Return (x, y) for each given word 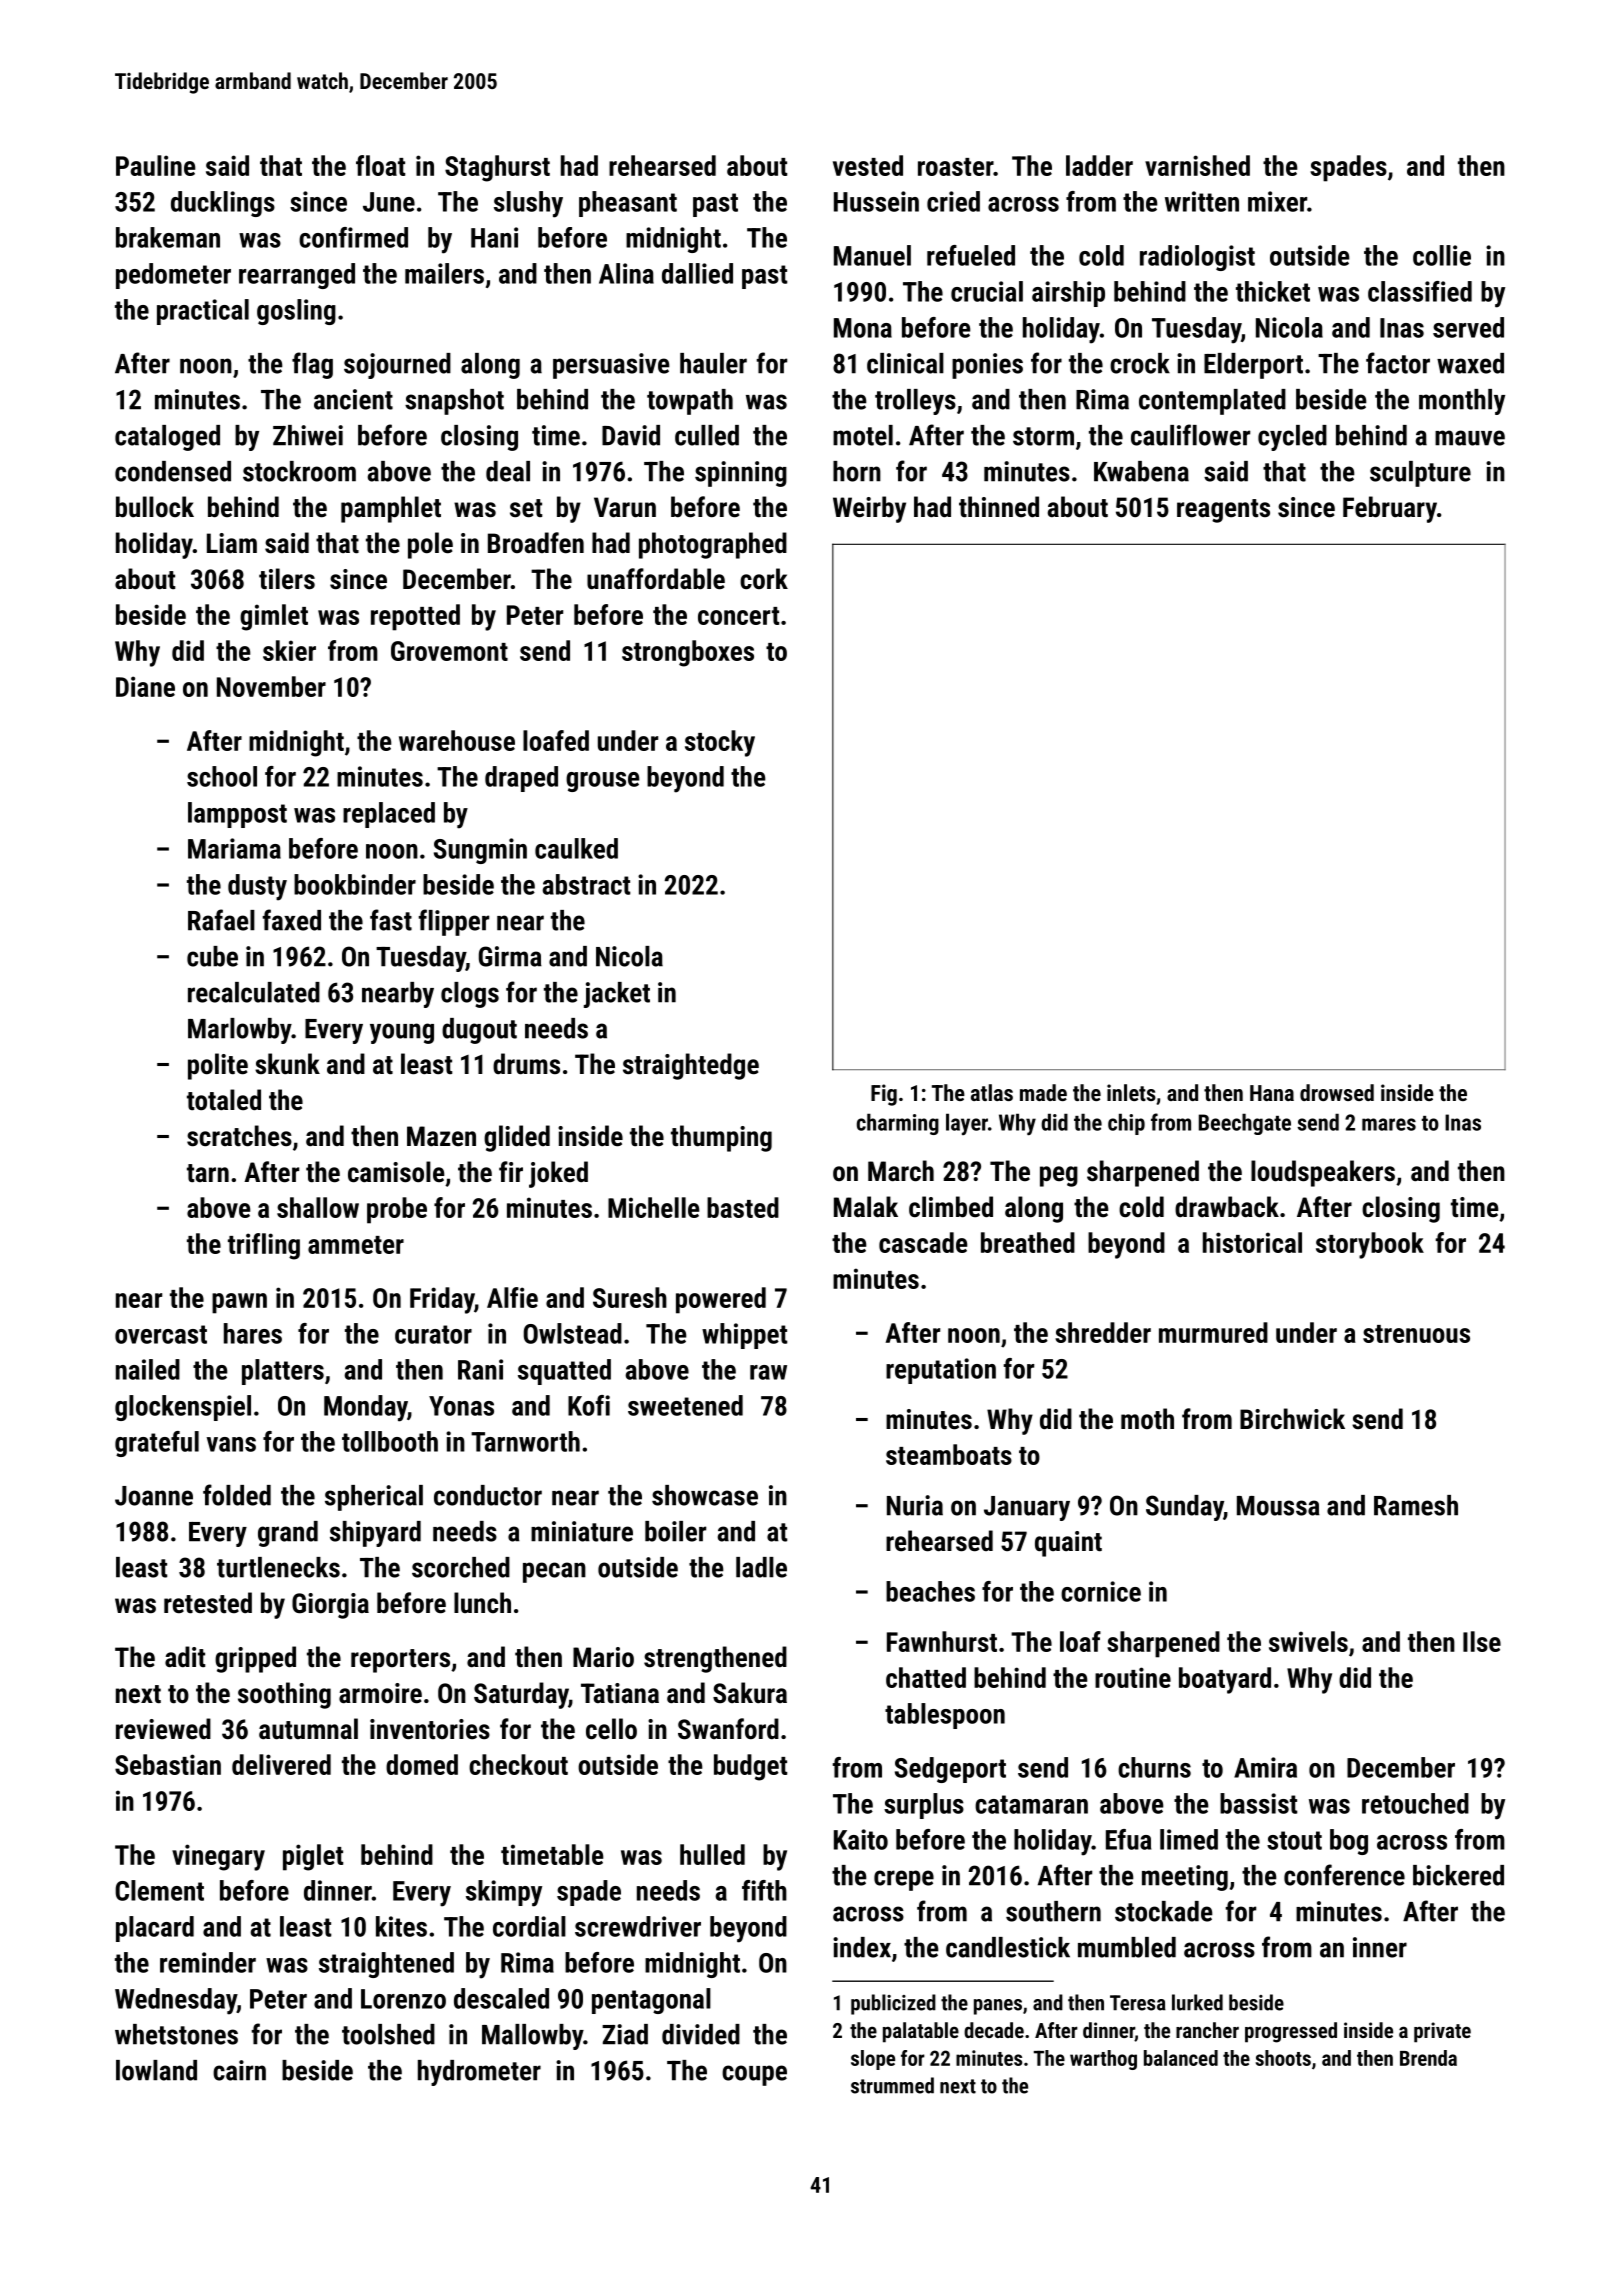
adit (185, 1657)
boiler (675, 1531)
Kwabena (1141, 471)
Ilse (1482, 1641)
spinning (741, 474)
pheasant (628, 204)
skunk (287, 1064)
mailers (444, 273)
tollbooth (390, 1441)
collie (1442, 255)
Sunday (1185, 1508)
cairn (239, 2070)
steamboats (949, 1454)
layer (967, 1124)
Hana (1272, 1093)
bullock (155, 507)
